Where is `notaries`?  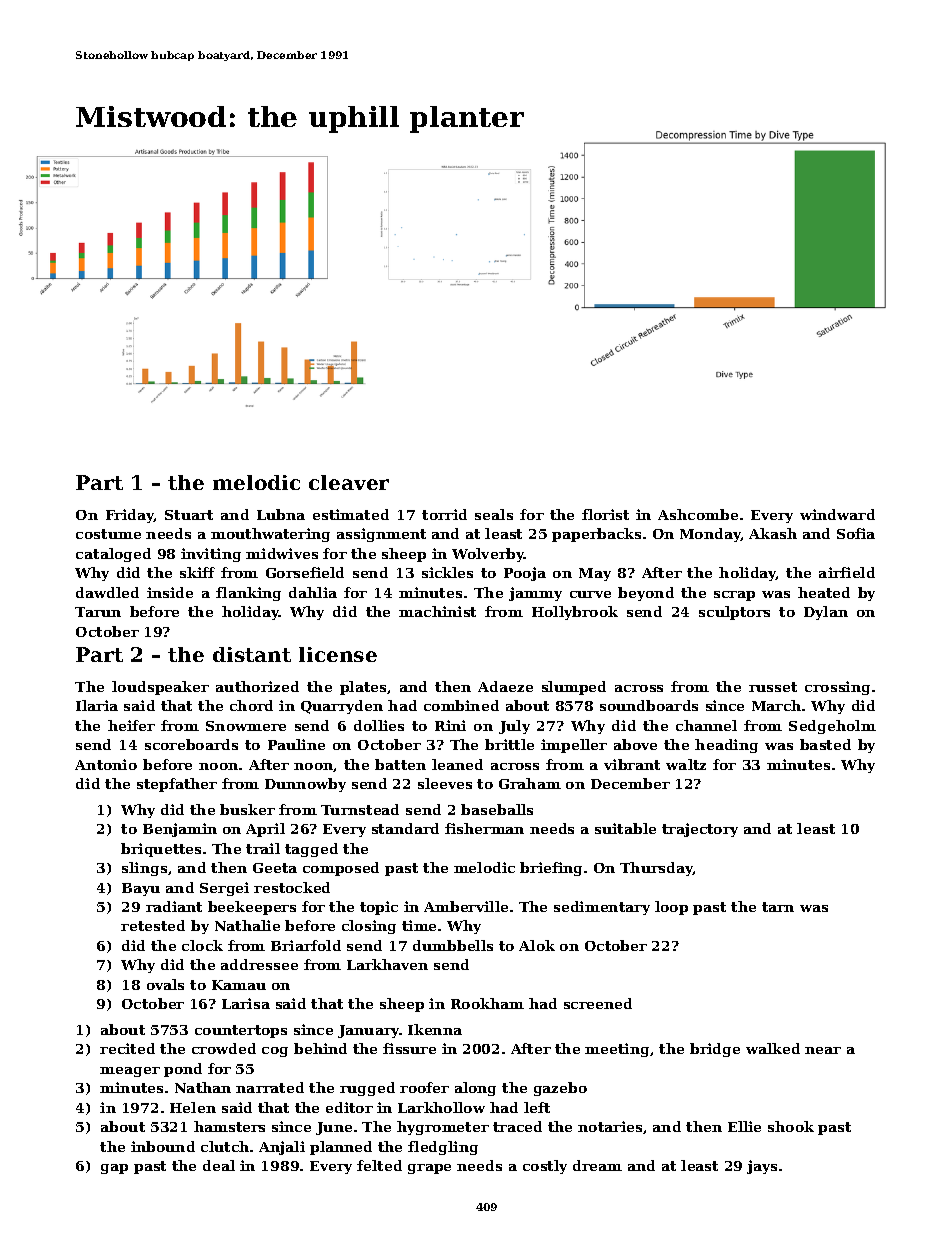 notaries is located at coordinates (610, 1126).
